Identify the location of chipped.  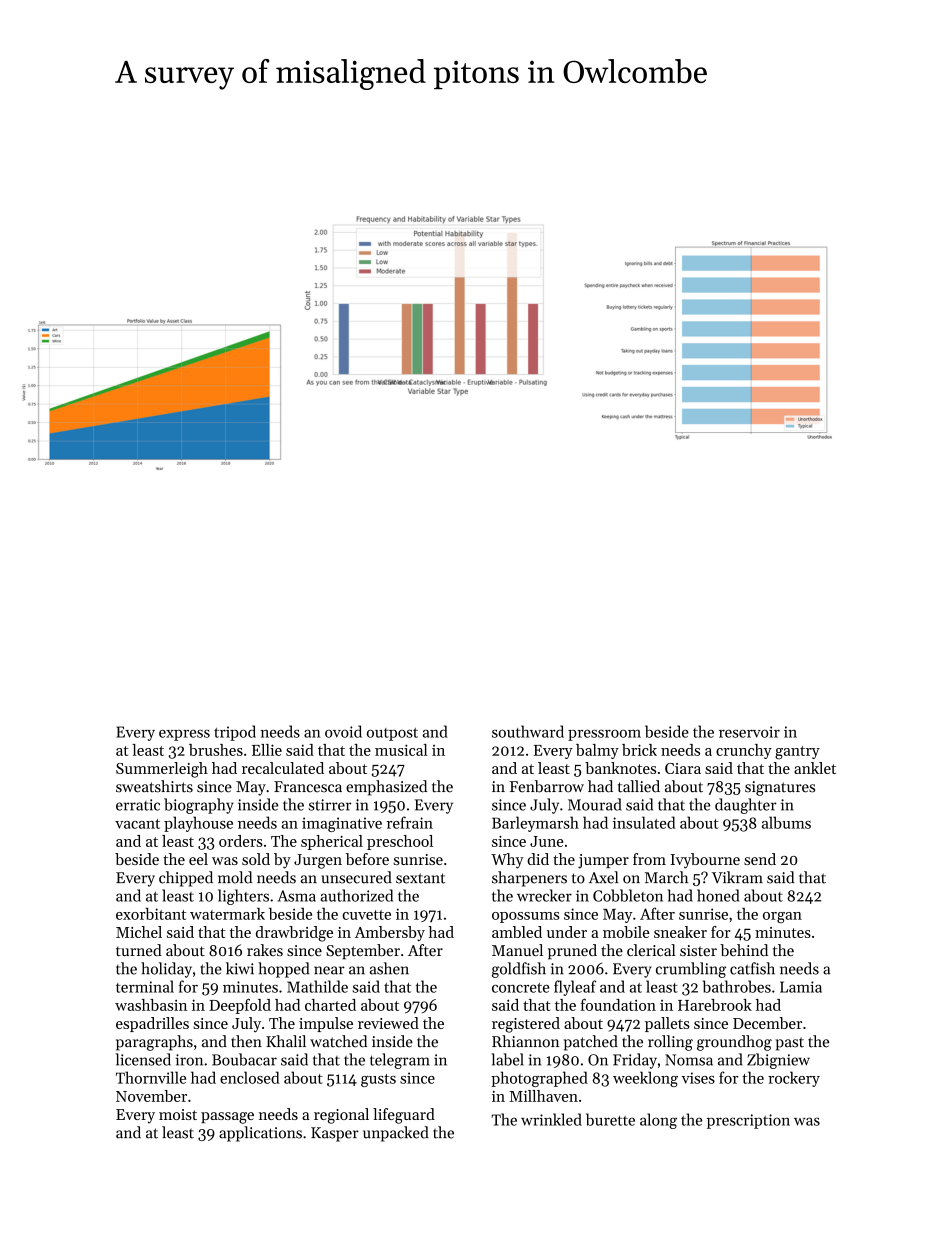
(186, 879).
